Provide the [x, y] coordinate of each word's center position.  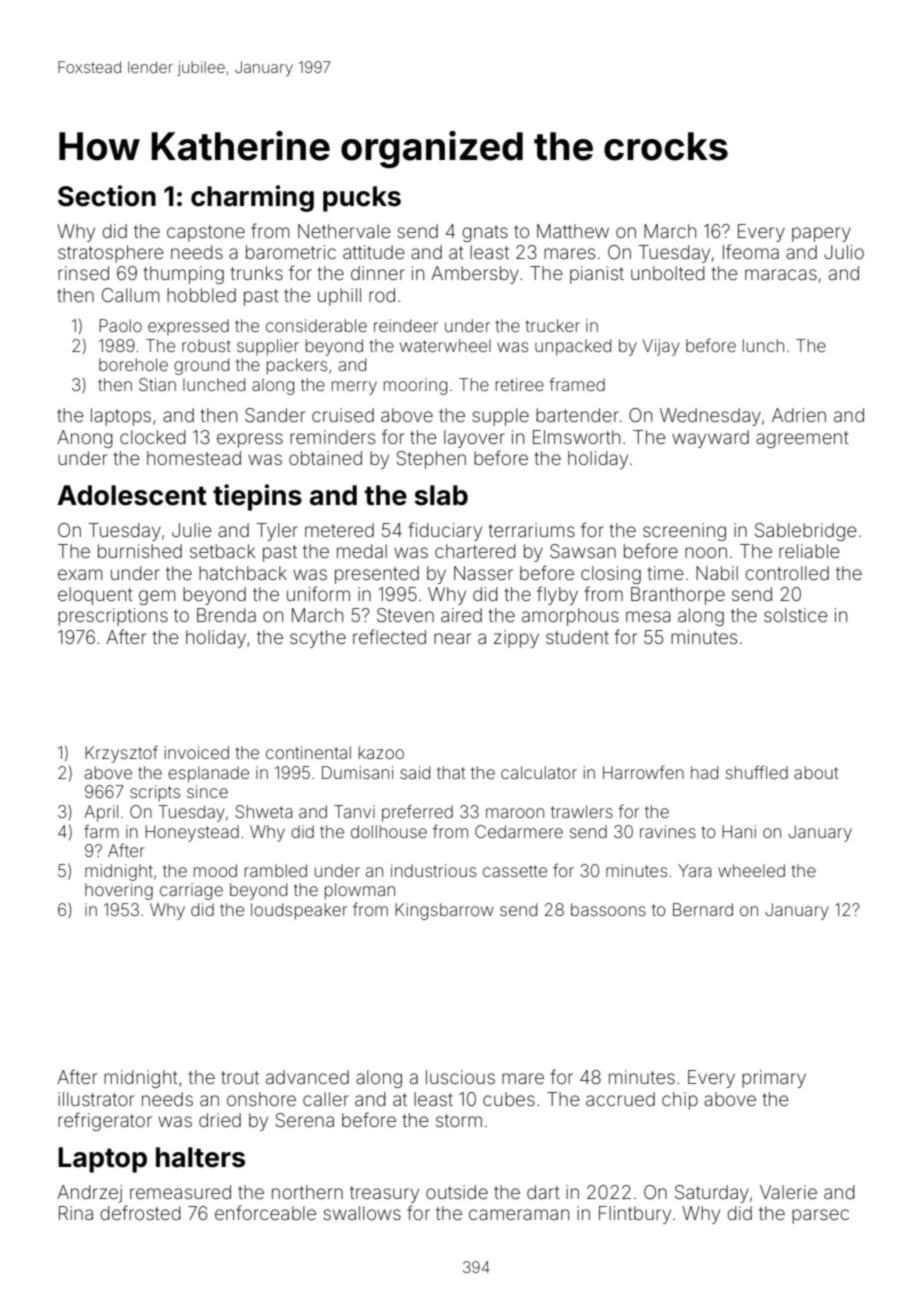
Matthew [573, 231]
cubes [509, 1099]
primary [774, 1079]
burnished [140, 551]
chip [680, 1101]
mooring [415, 386]
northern [307, 1192]
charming [252, 198]
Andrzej [89, 1194]
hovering [119, 891]
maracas [781, 274]
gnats [485, 233]
